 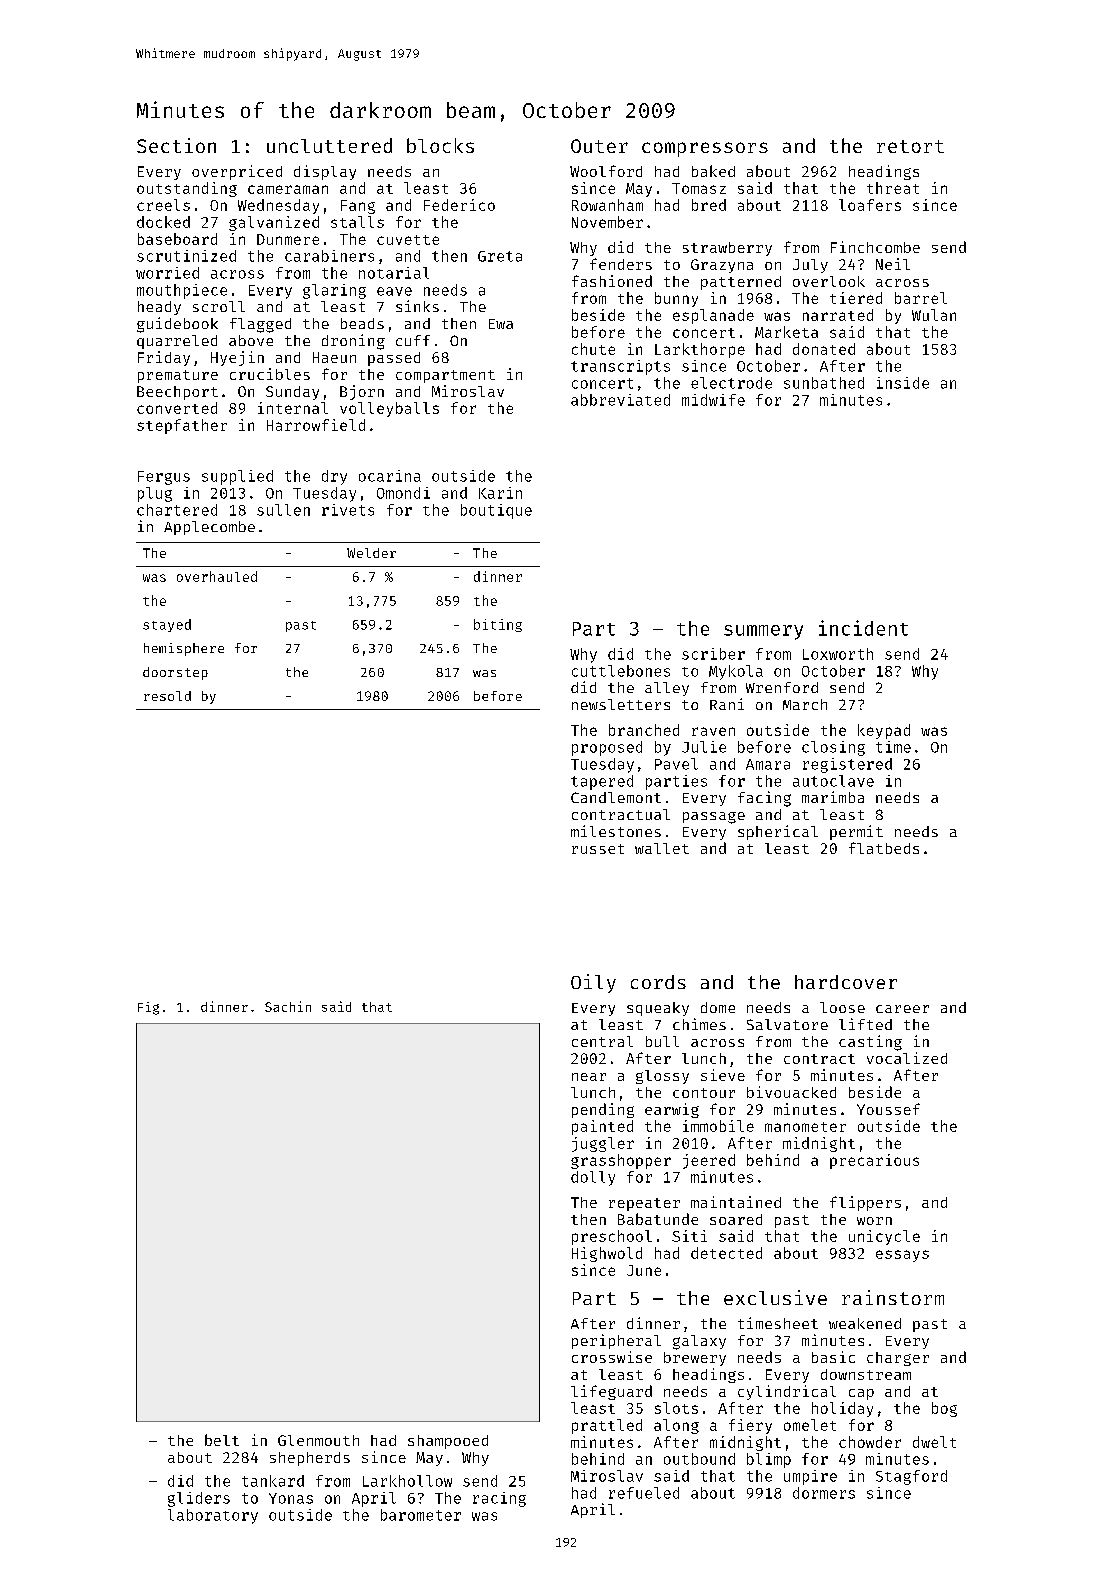 I want to click on refueled, so click(x=644, y=1493).
